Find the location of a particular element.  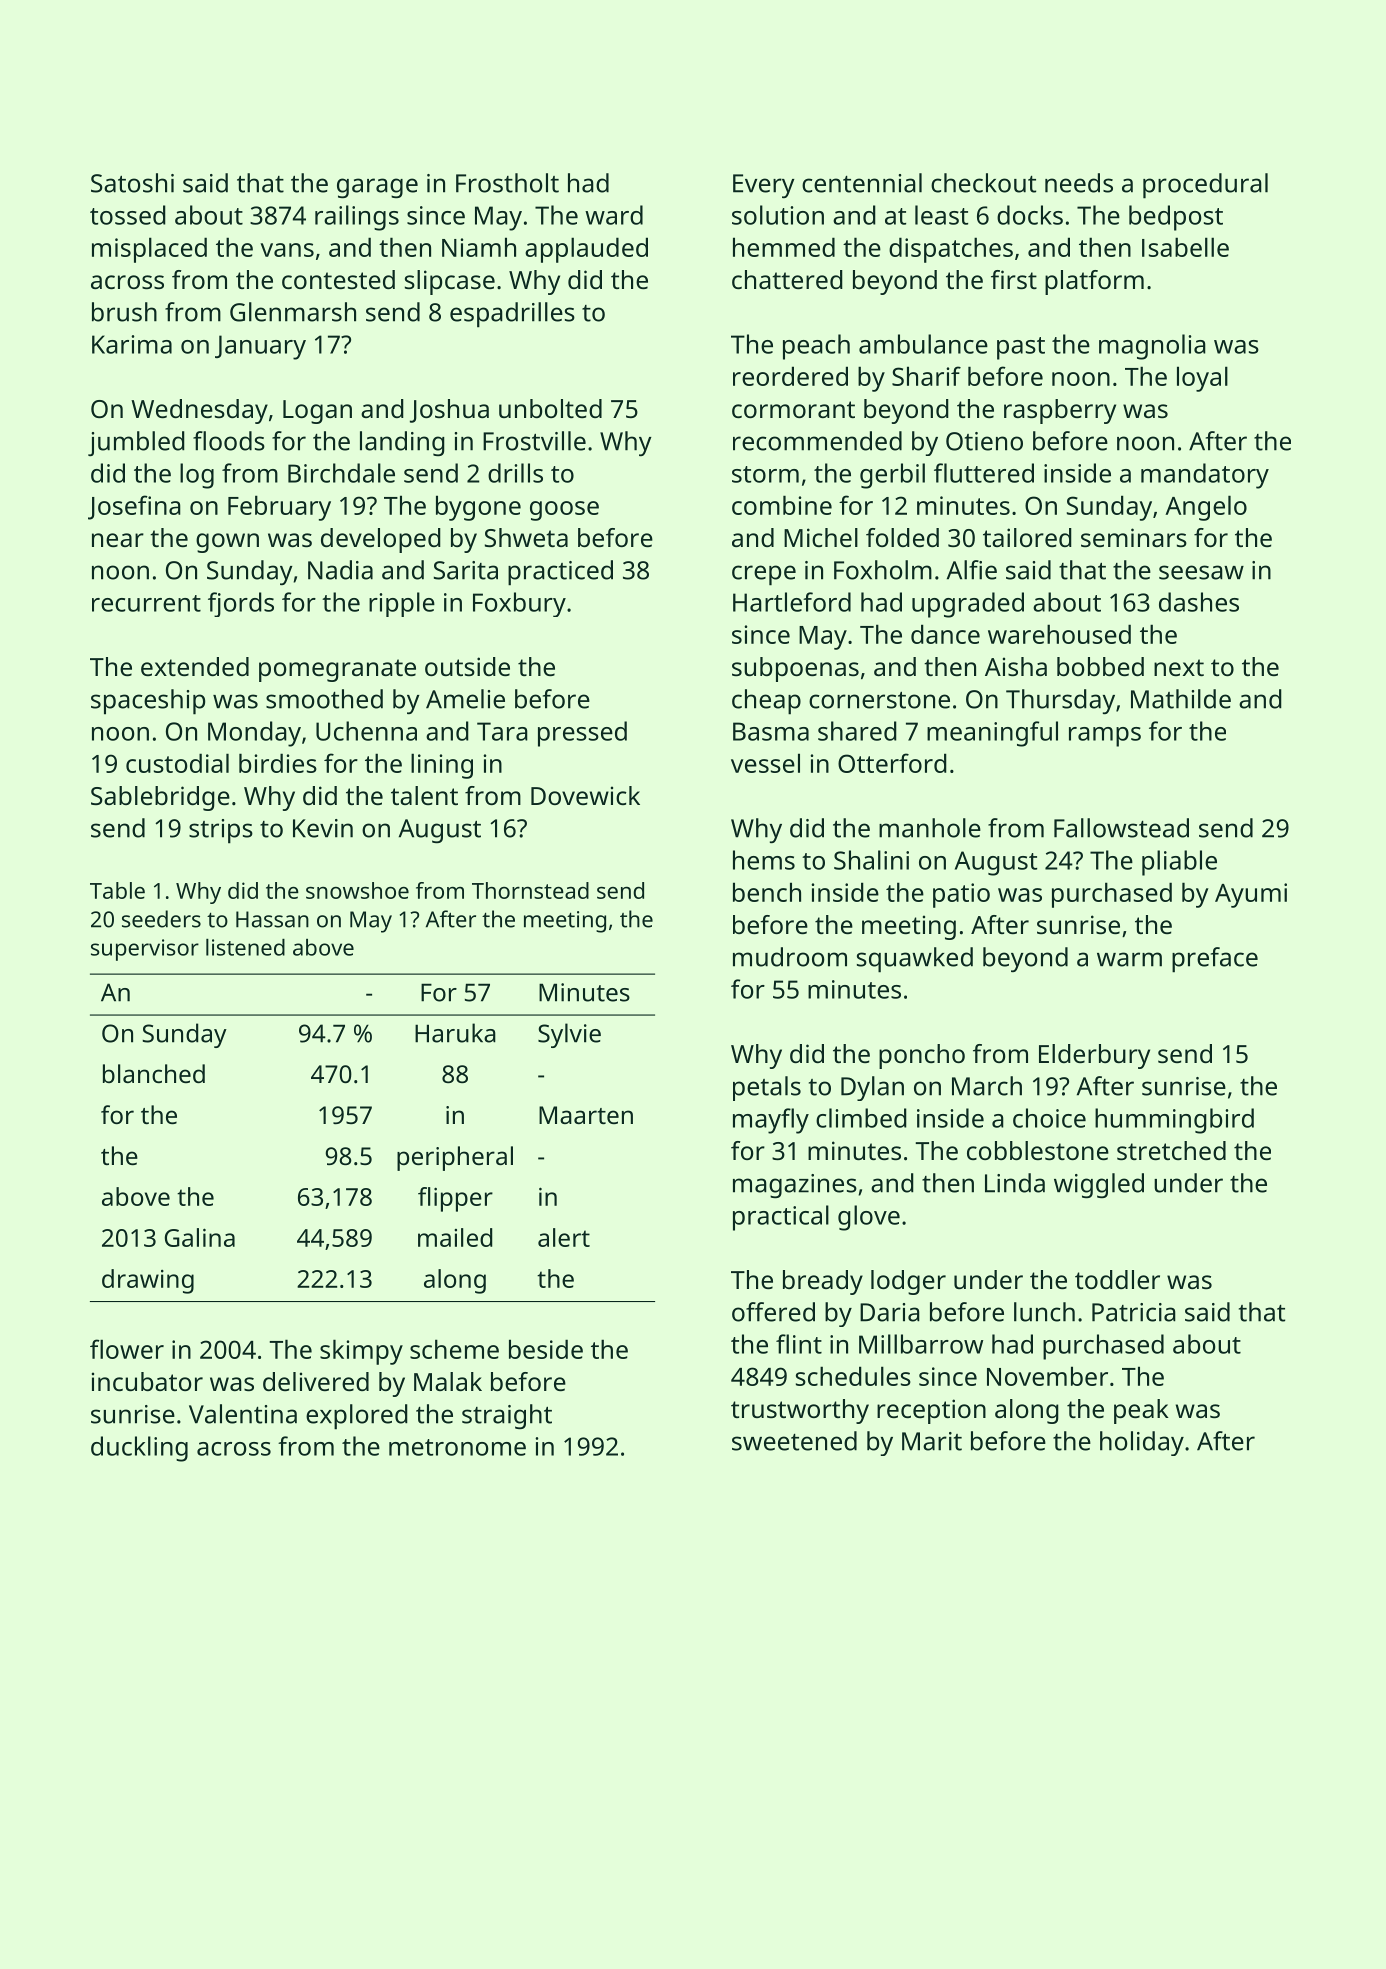

checkout is located at coordinates (983, 183).
